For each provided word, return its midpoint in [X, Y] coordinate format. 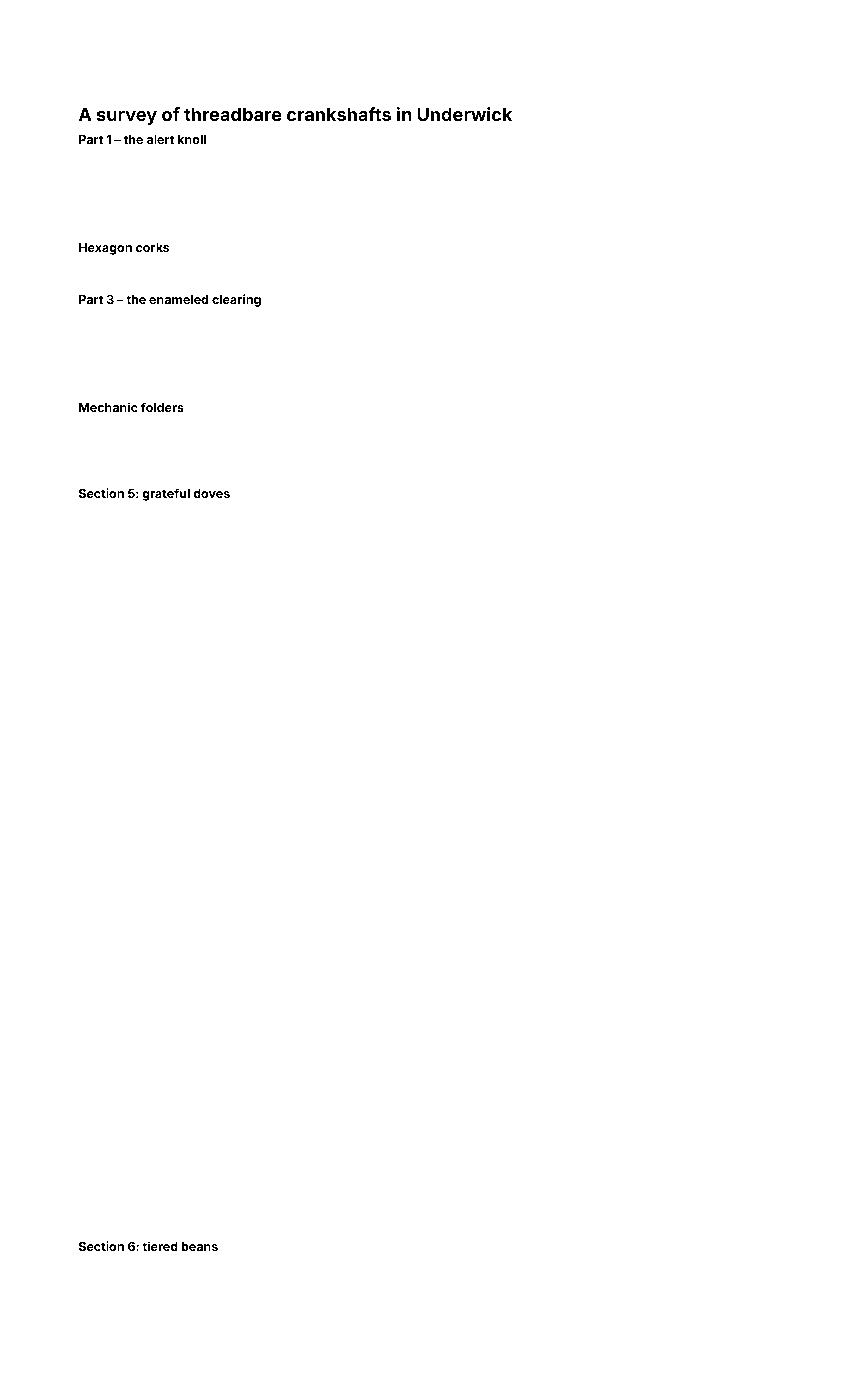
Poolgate [690, 512]
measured [306, 1108]
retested [477, 511]
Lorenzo [290, 1118]
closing [119, 157]
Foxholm [610, 1119]
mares [407, 168]
